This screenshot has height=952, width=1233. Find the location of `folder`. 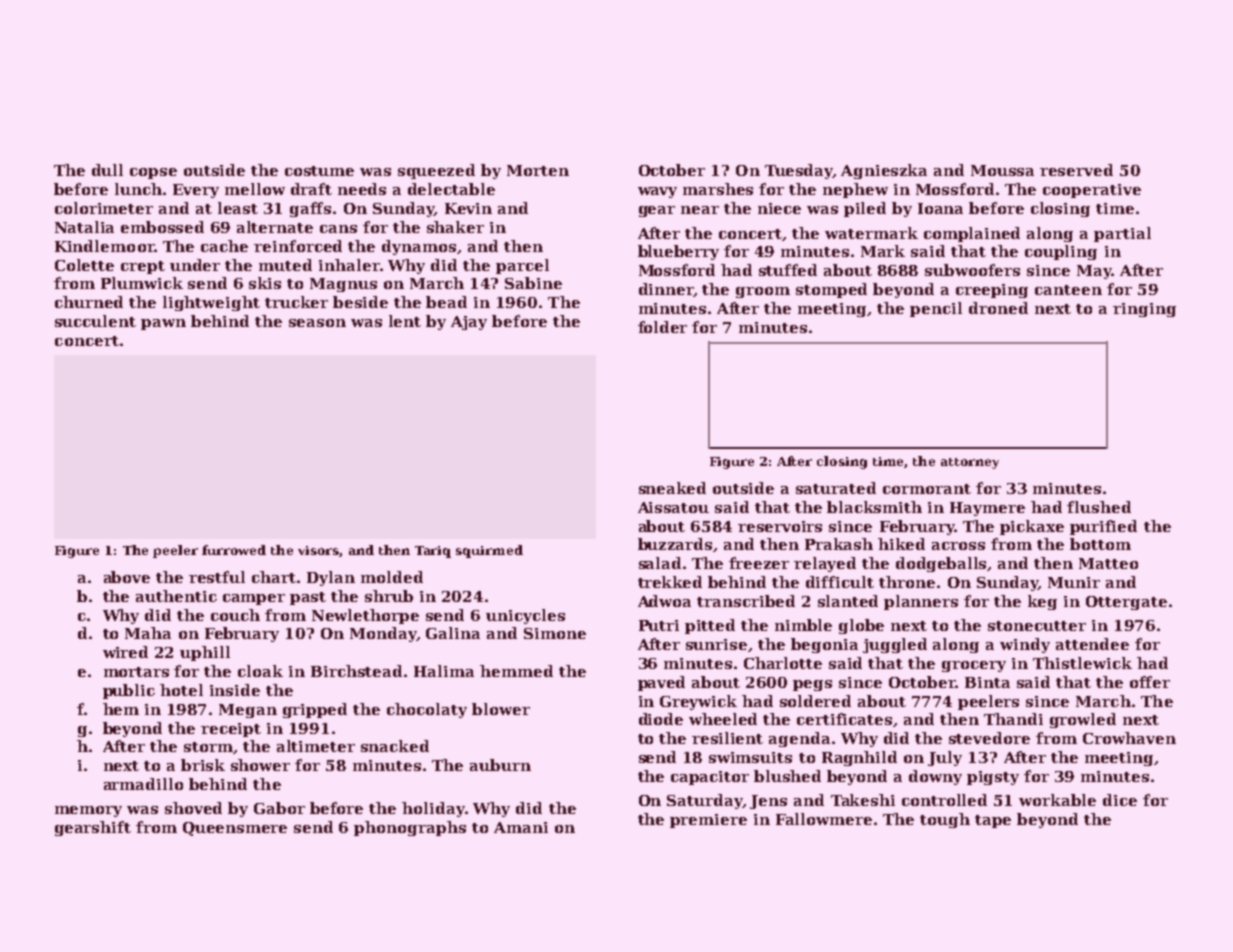

folder is located at coordinates (662, 327).
